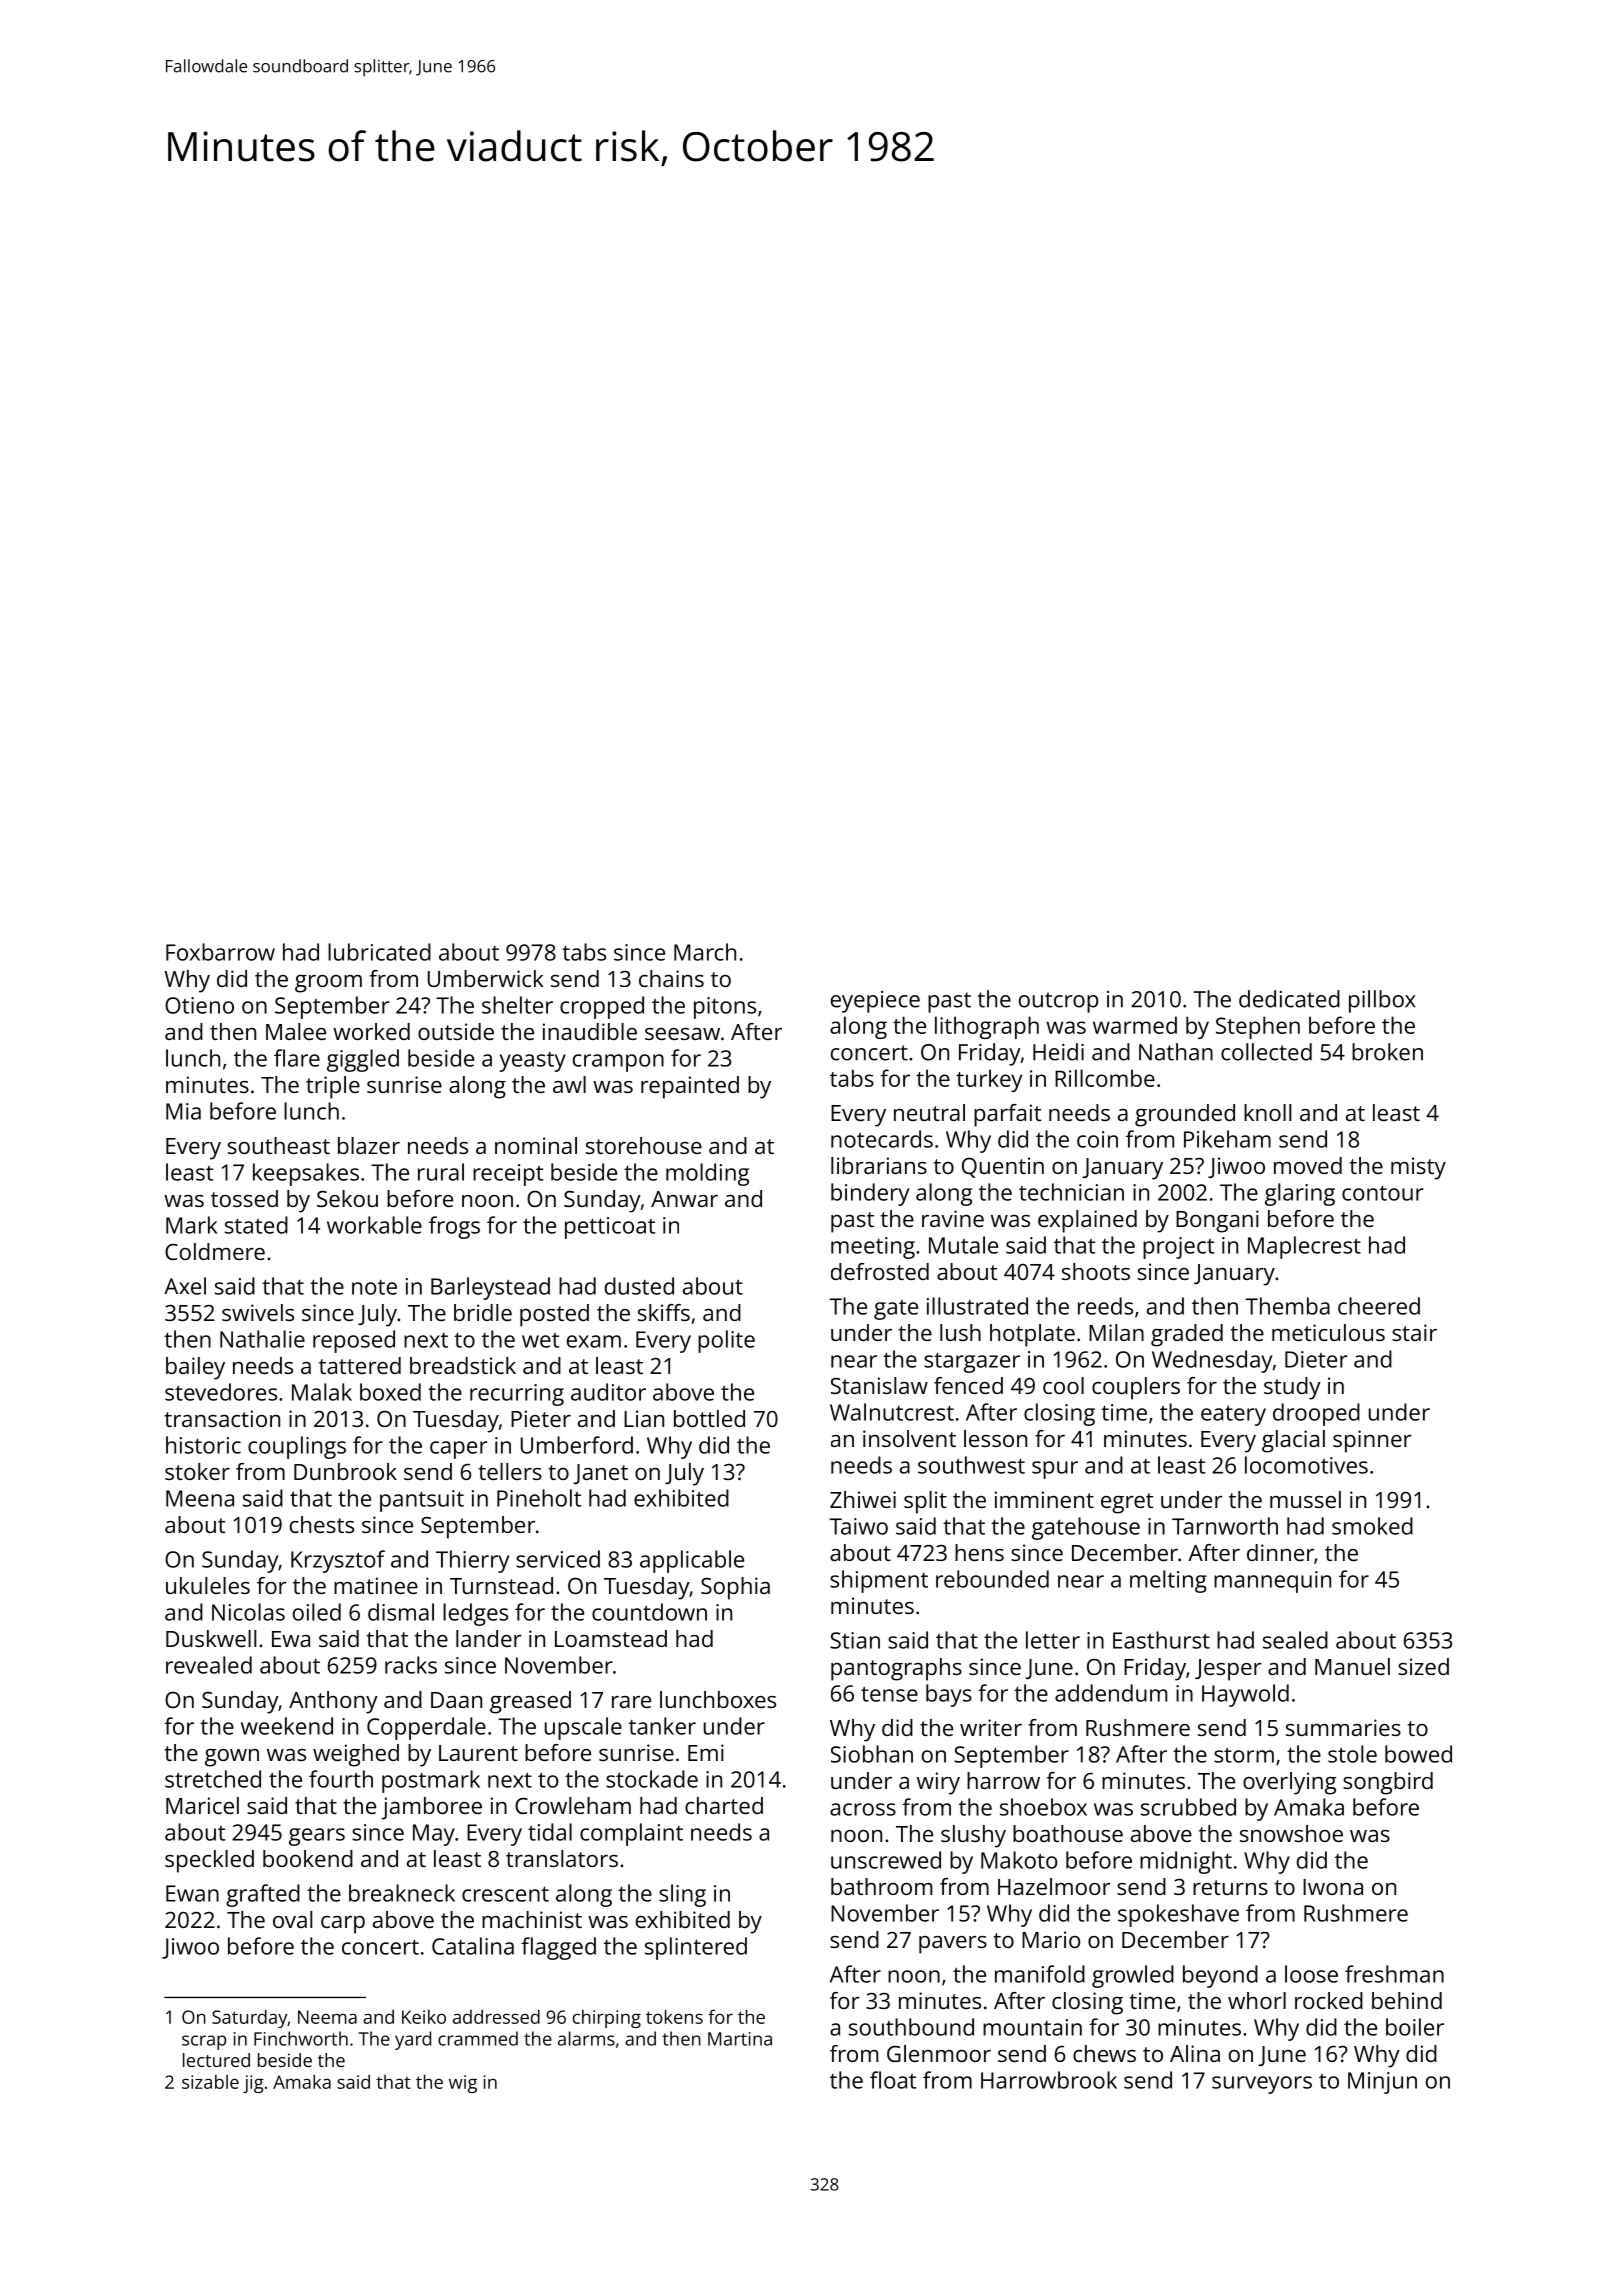 The image size is (1620, 2292). What do you see at coordinates (911, 2027) in the screenshot?
I see `southbound` at bounding box center [911, 2027].
